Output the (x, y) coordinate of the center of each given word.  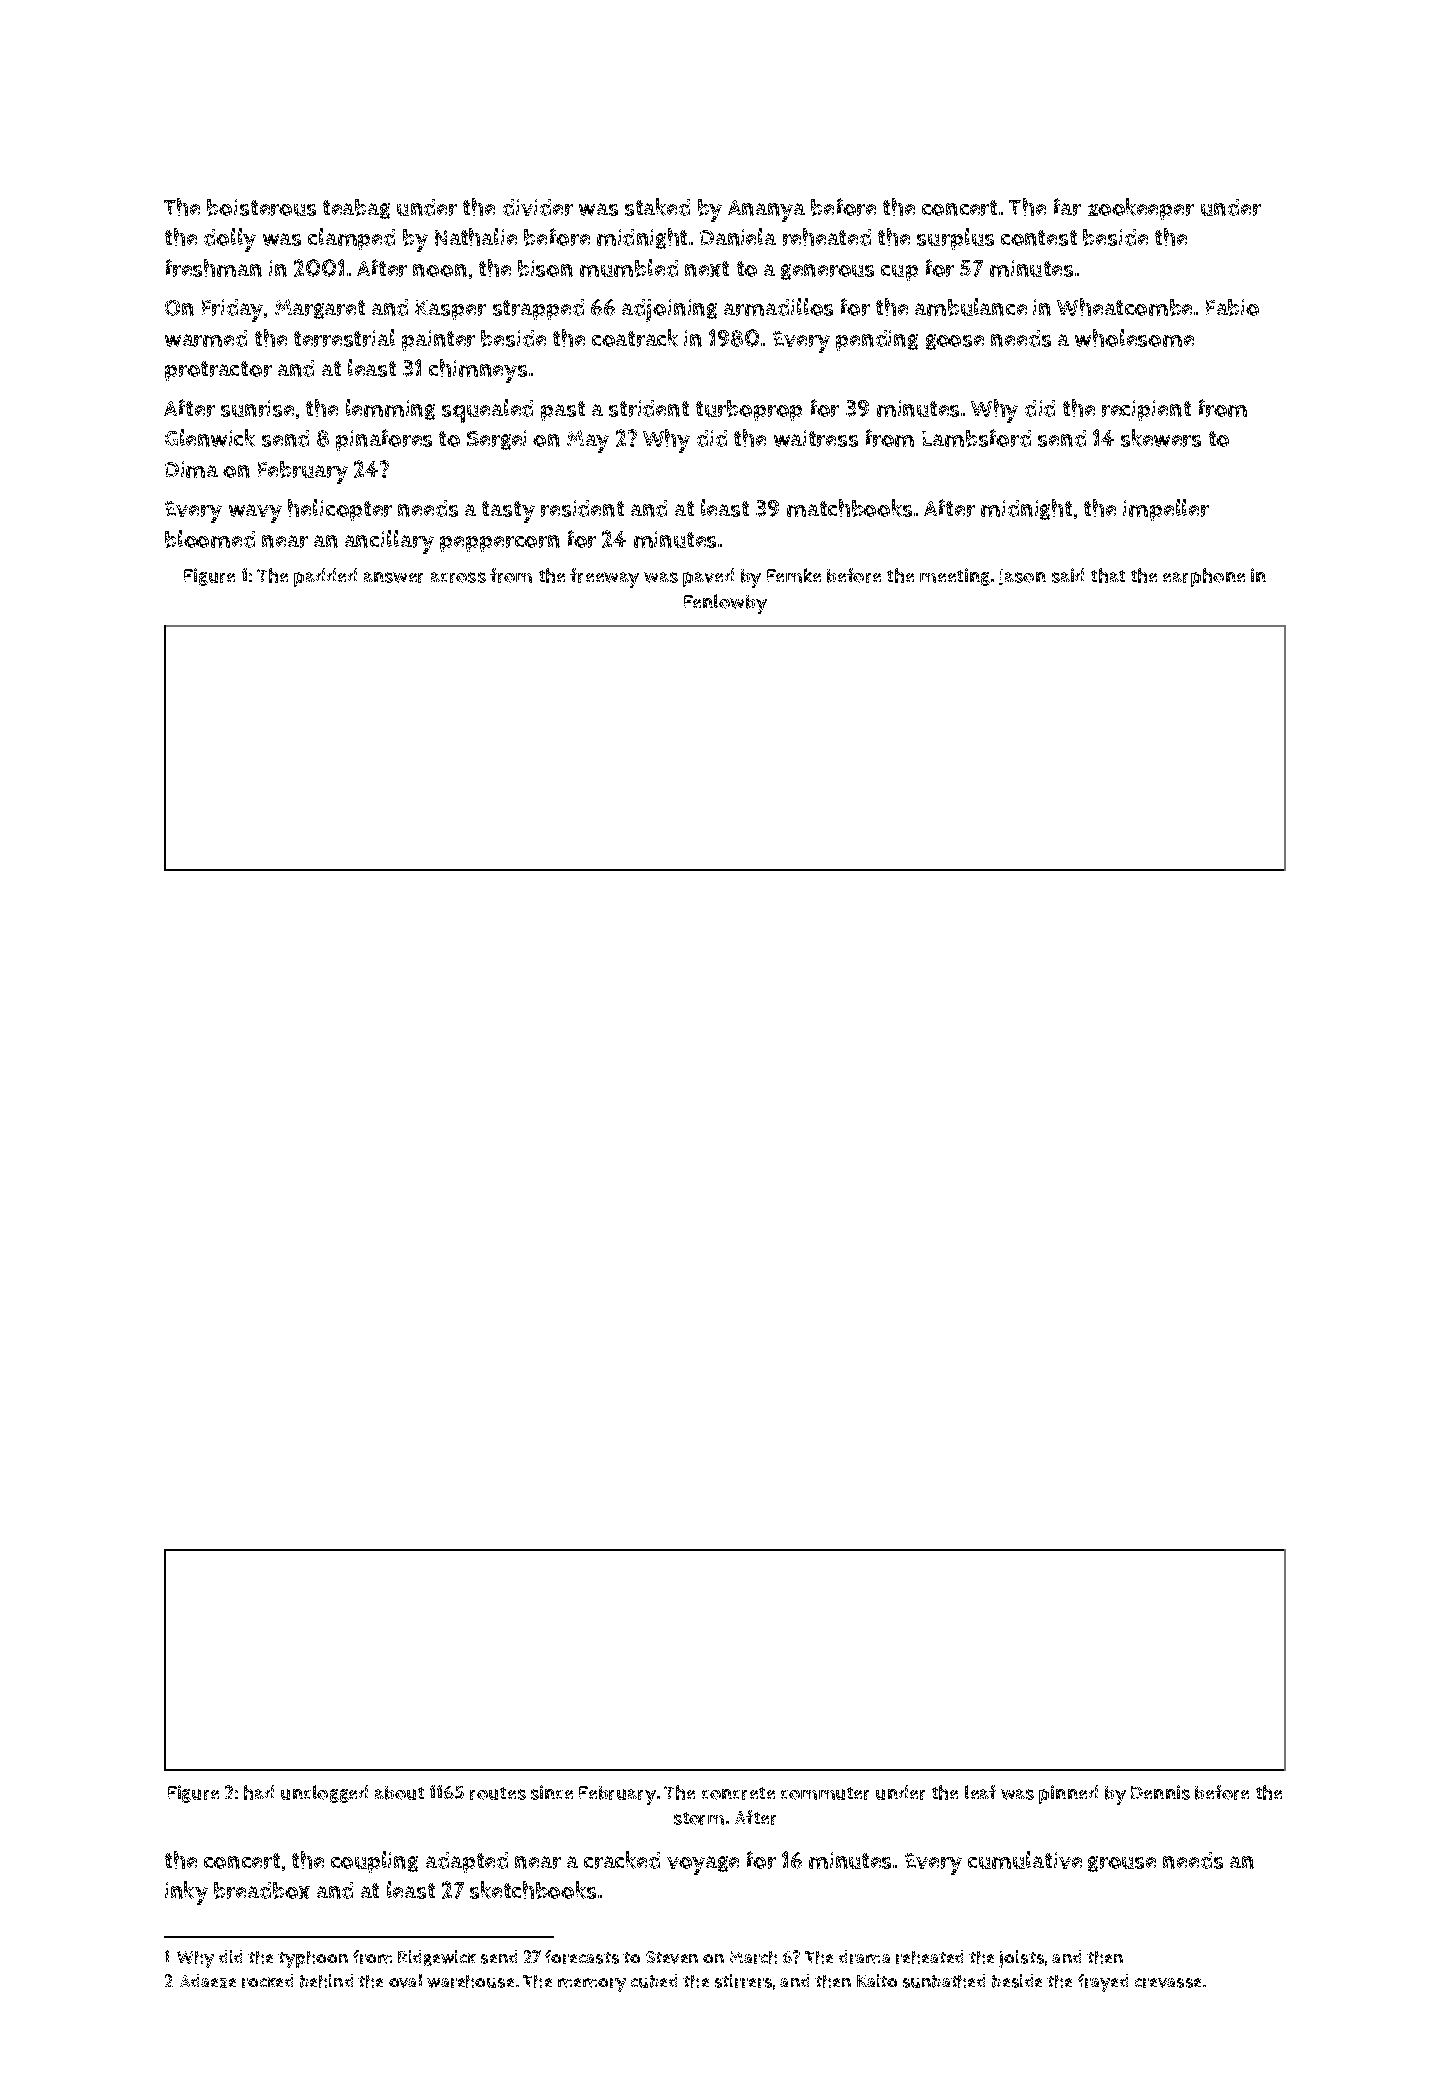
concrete (738, 1793)
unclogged (324, 1794)
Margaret (320, 309)
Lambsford (976, 438)
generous (827, 272)
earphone (1204, 577)
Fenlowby (725, 604)
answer (393, 577)
